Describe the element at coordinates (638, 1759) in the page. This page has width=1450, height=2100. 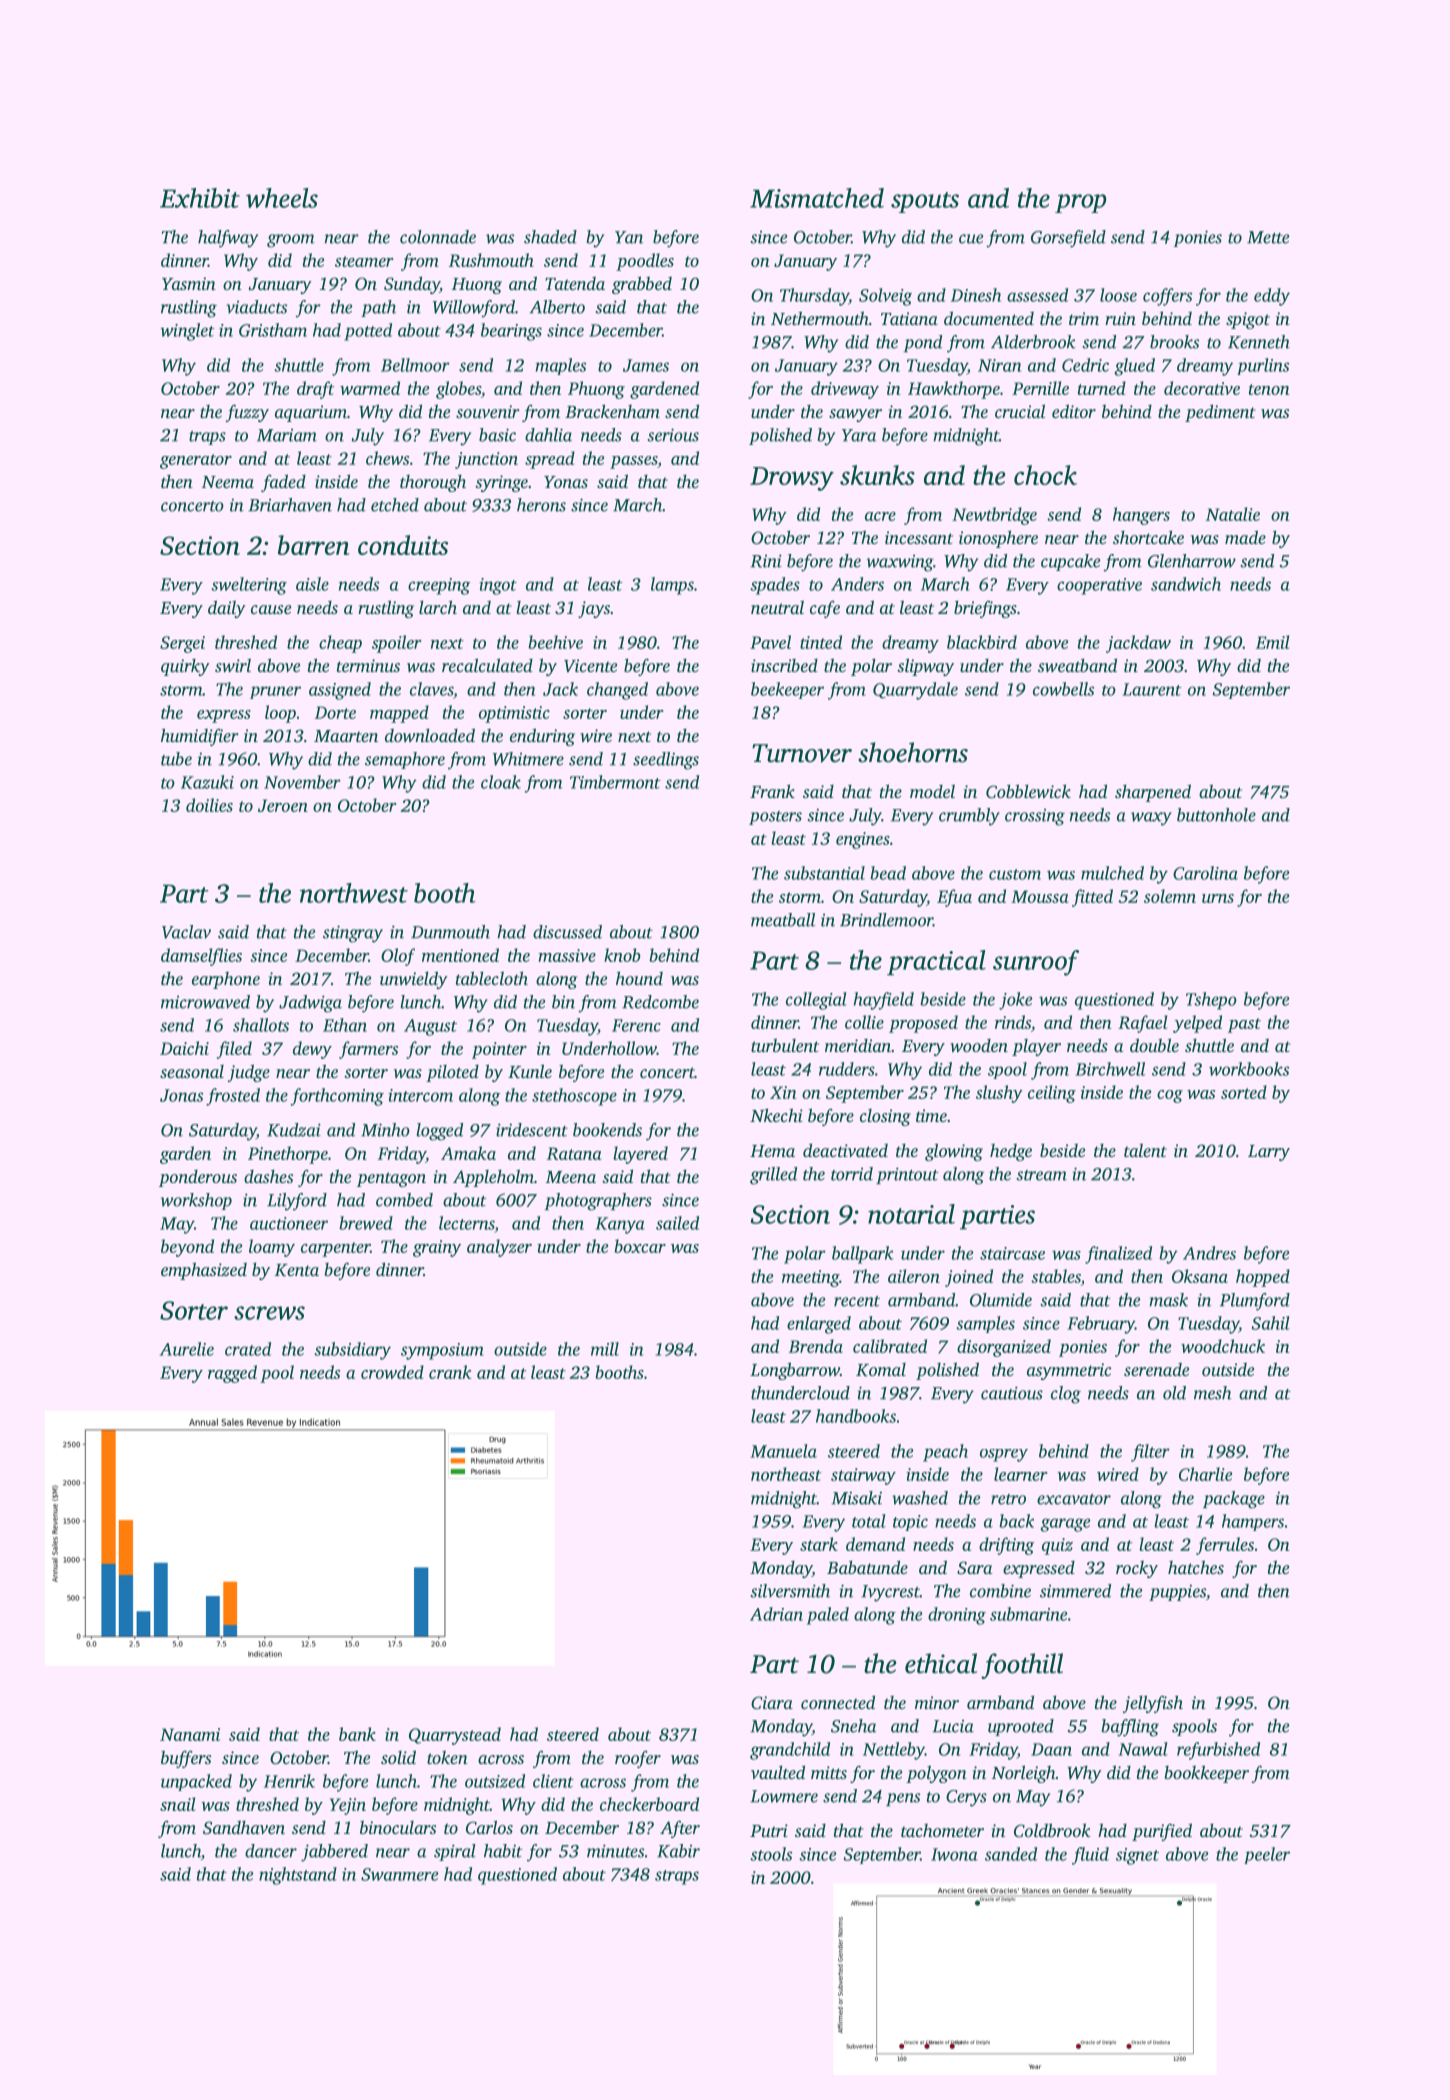
I see `roofer` at that location.
